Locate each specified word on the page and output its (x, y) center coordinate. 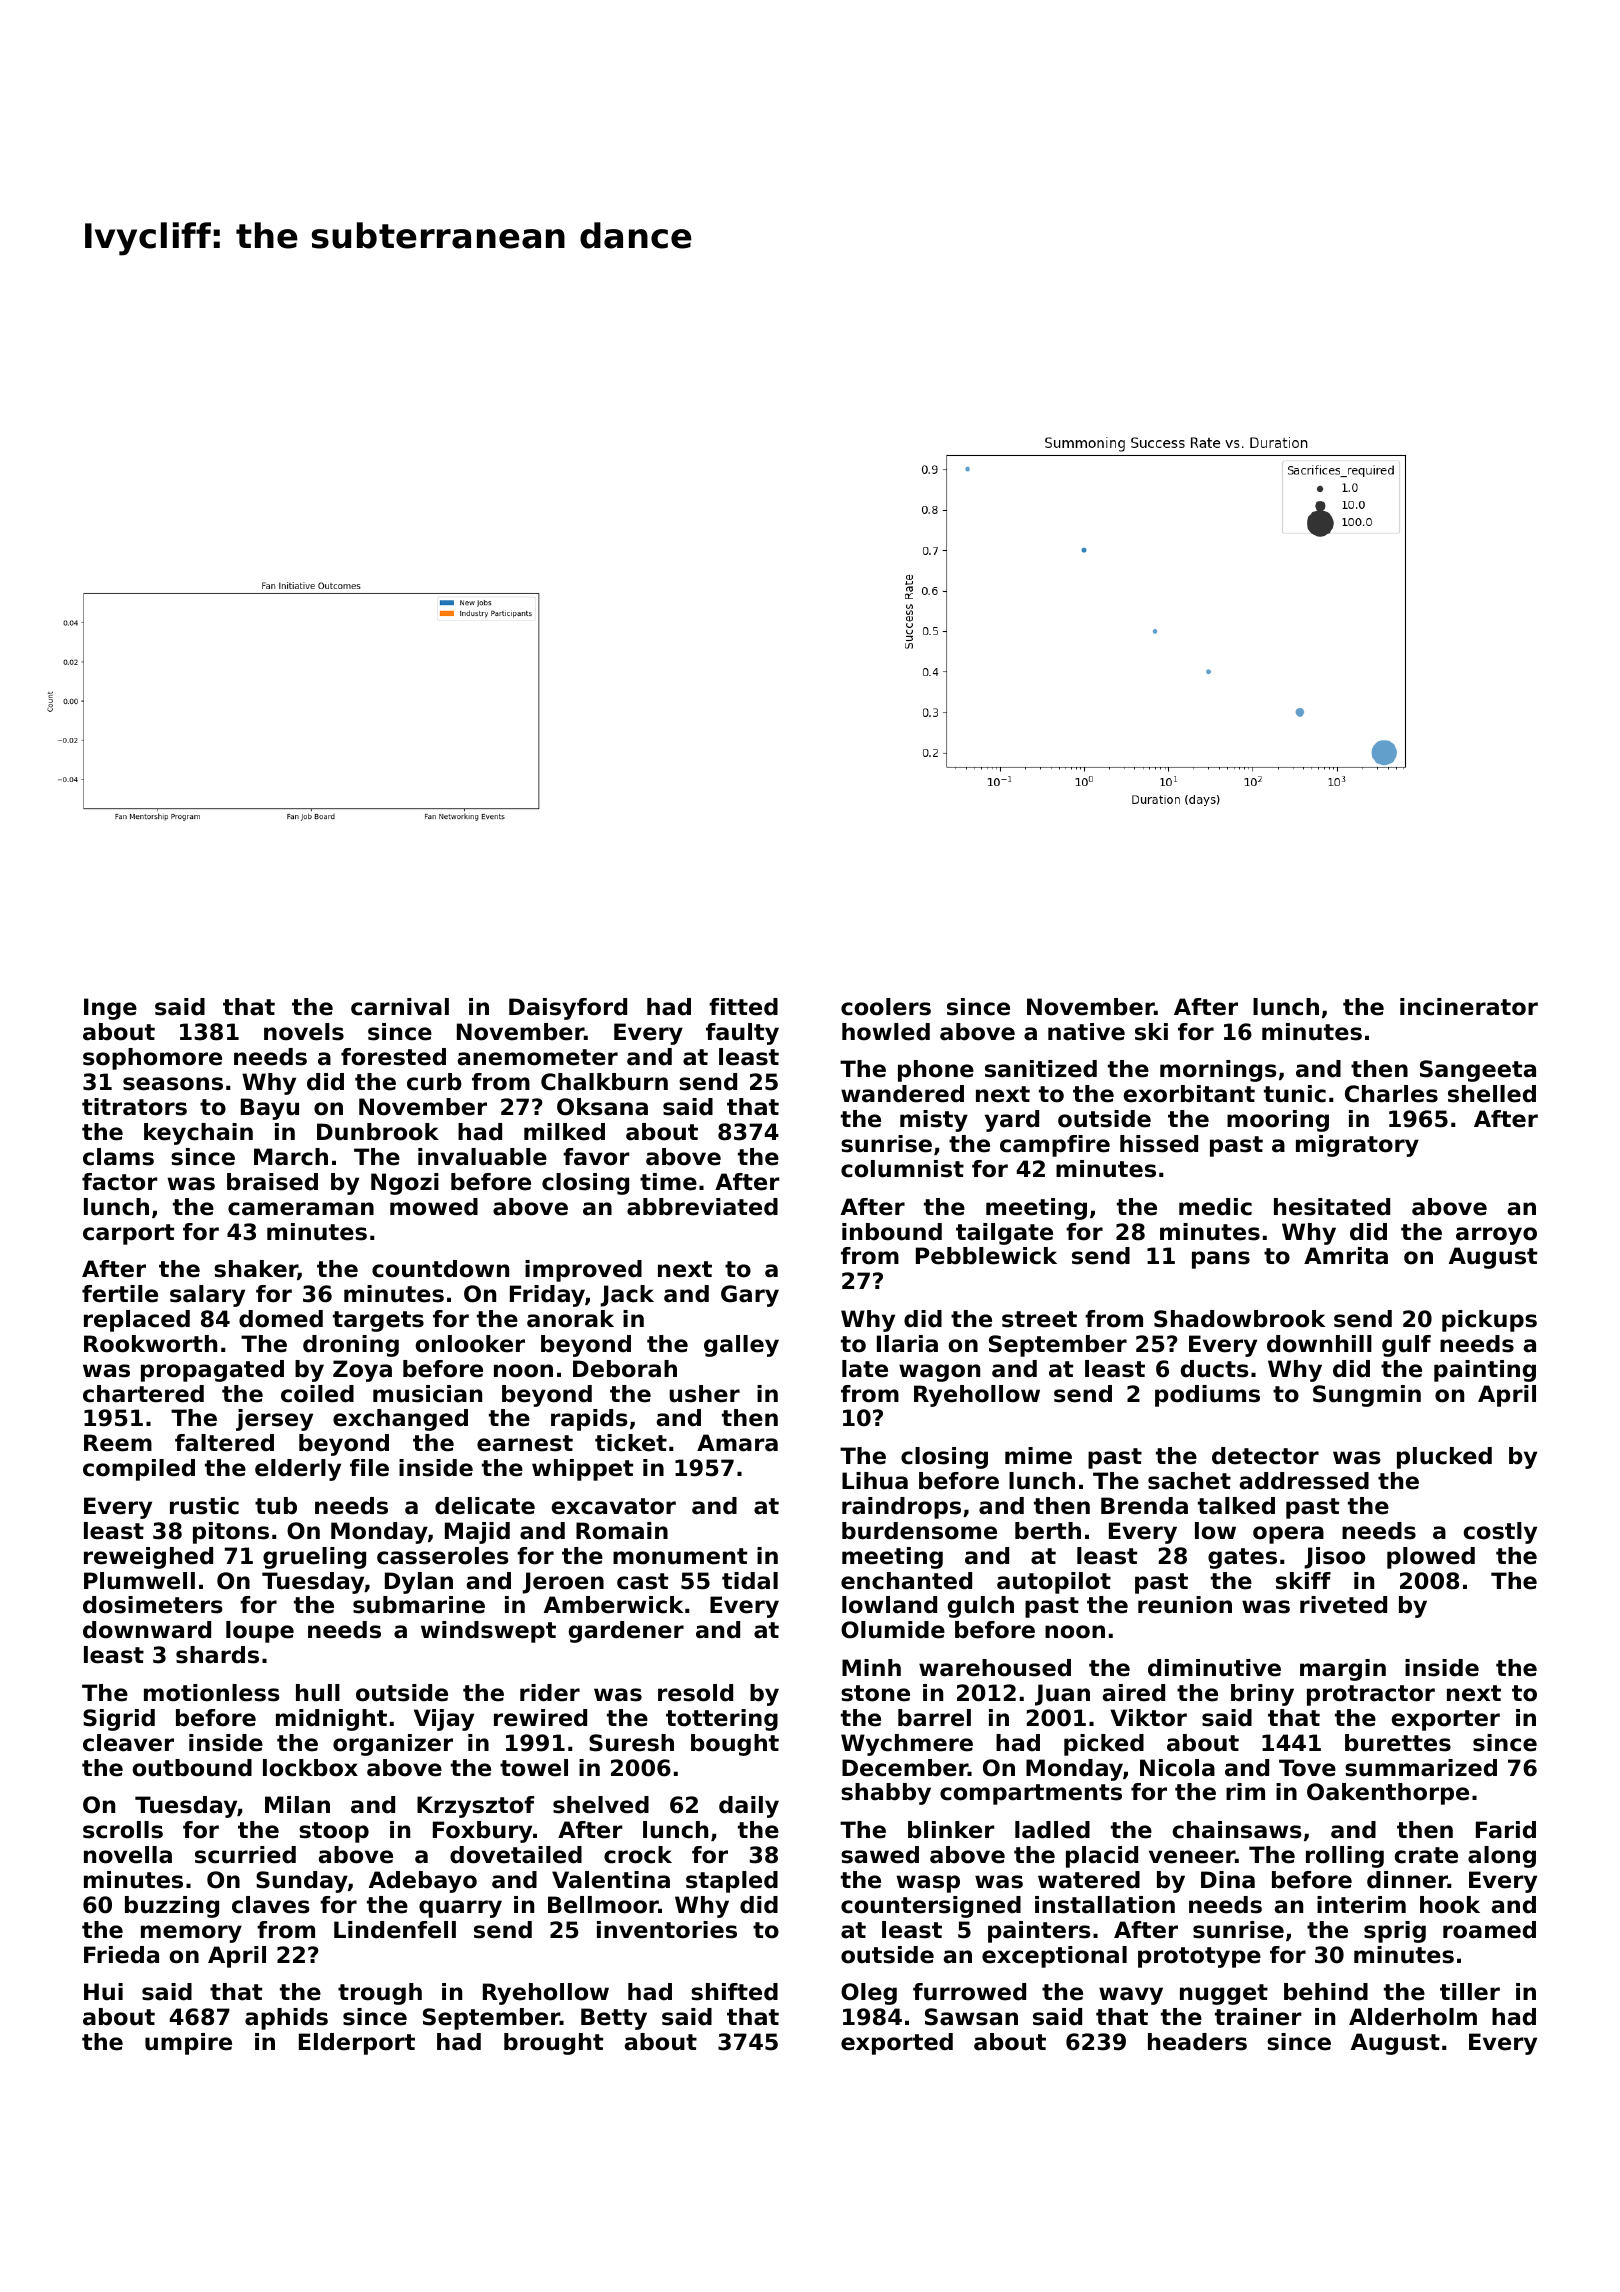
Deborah (625, 1369)
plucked (1444, 1458)
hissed (1159, 1144)
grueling (314, 1558)
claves (271, 1905)
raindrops (901, 1508)
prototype (1199, 1957)
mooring (1278, 1121)
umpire (188, 2044)
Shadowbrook (1239, 1319)
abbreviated (702, 1207)
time (668, 1182)
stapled (732, 1882)
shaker (256, 1270)
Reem (118, 1443)
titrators (134, 1107)
